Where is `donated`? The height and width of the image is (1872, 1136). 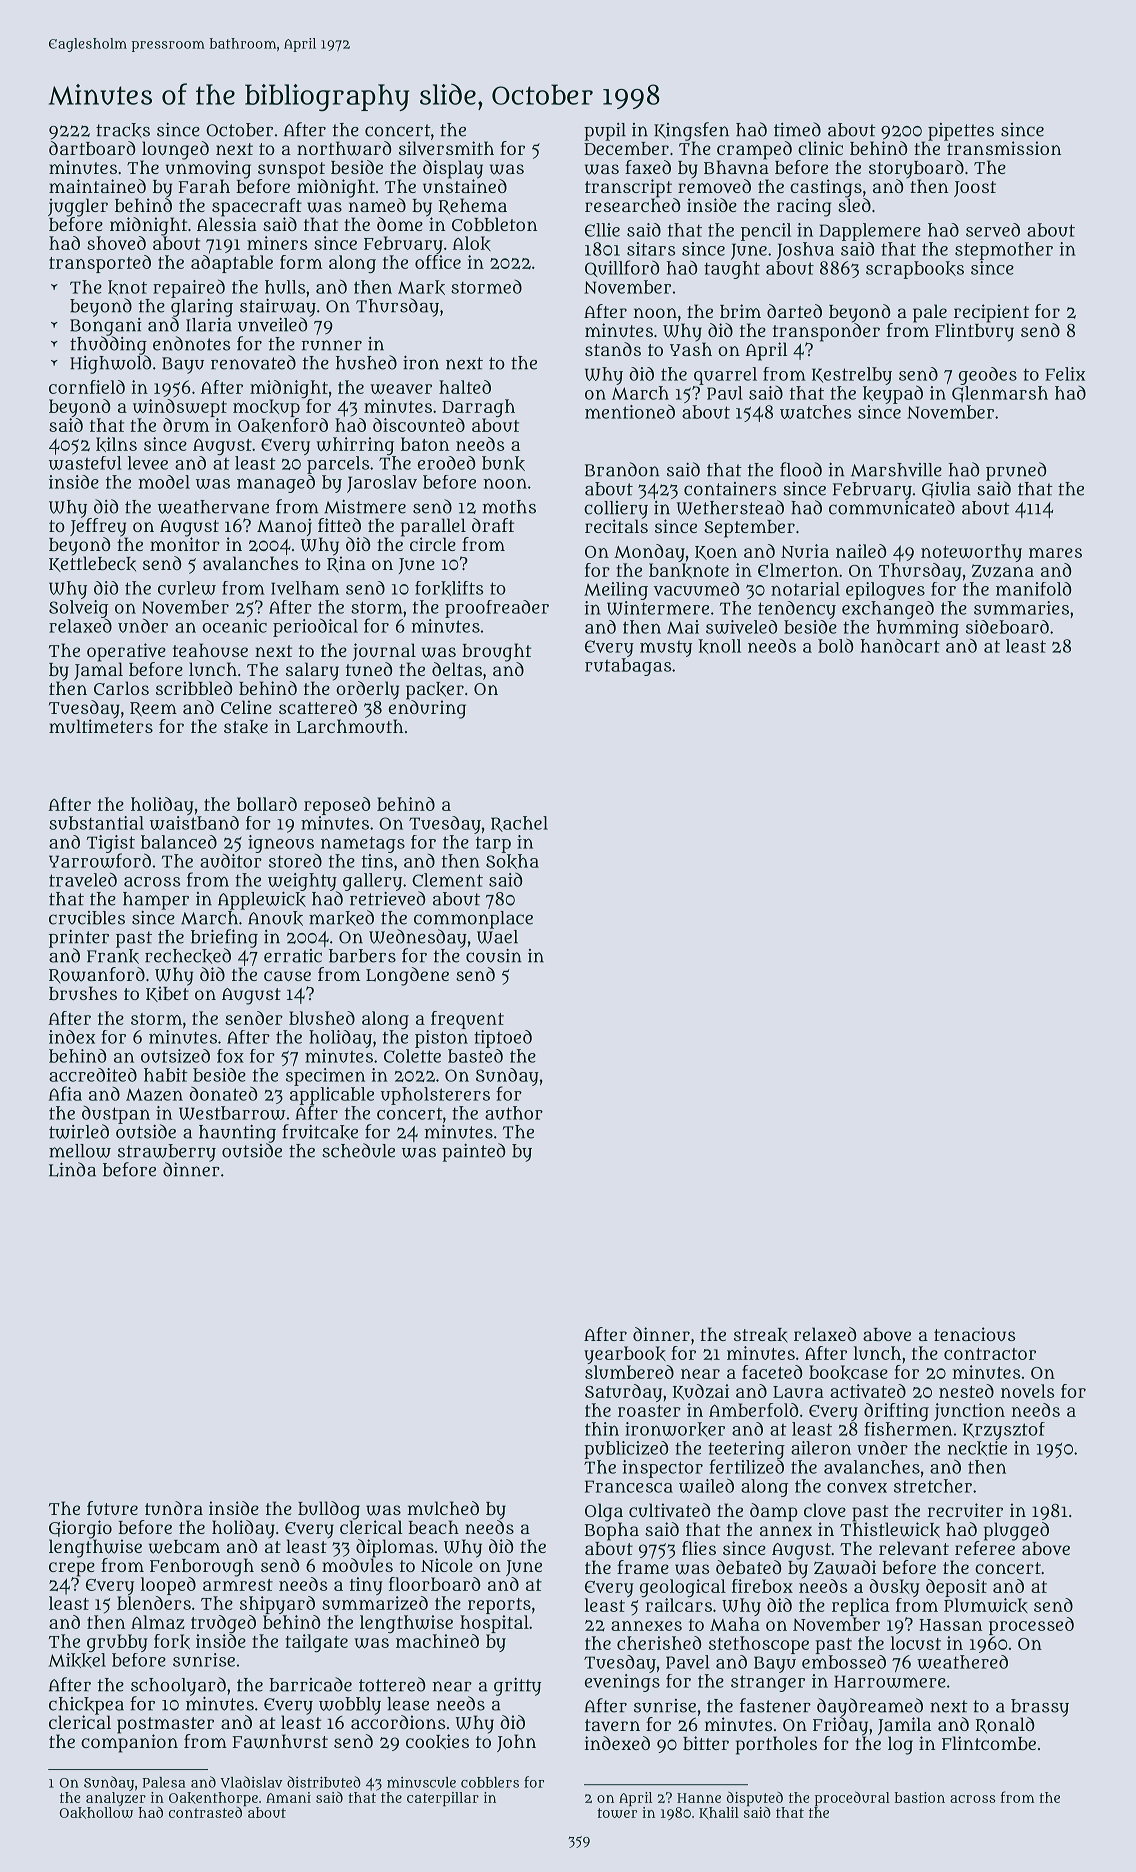
donated is located at coordinates (223, 1093).
